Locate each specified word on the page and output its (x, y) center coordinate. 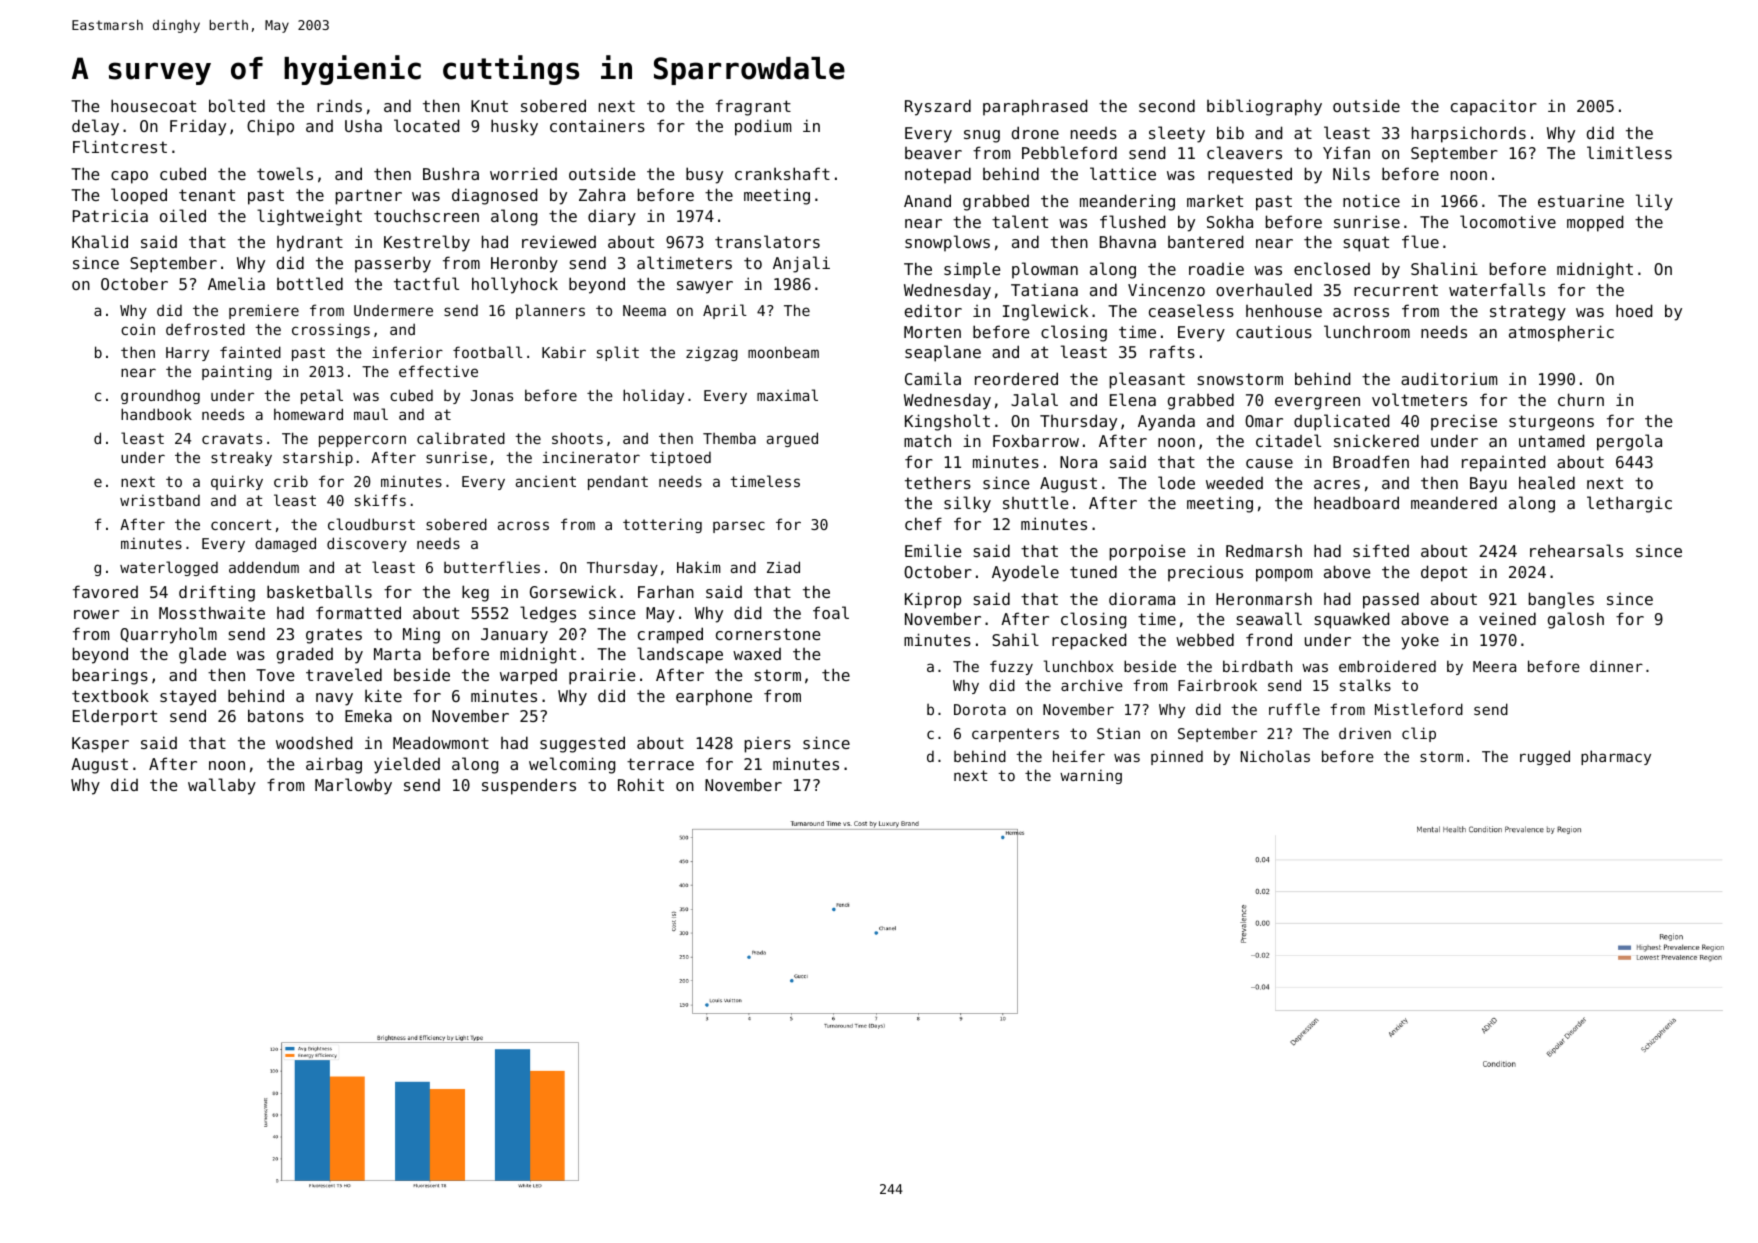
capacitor (1494, 108)
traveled (344, 674)
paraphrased (1035, 107)
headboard (1356, 502)
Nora (1078, 462)
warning (1091, 777)
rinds (339, 105)
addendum (264, 567)
